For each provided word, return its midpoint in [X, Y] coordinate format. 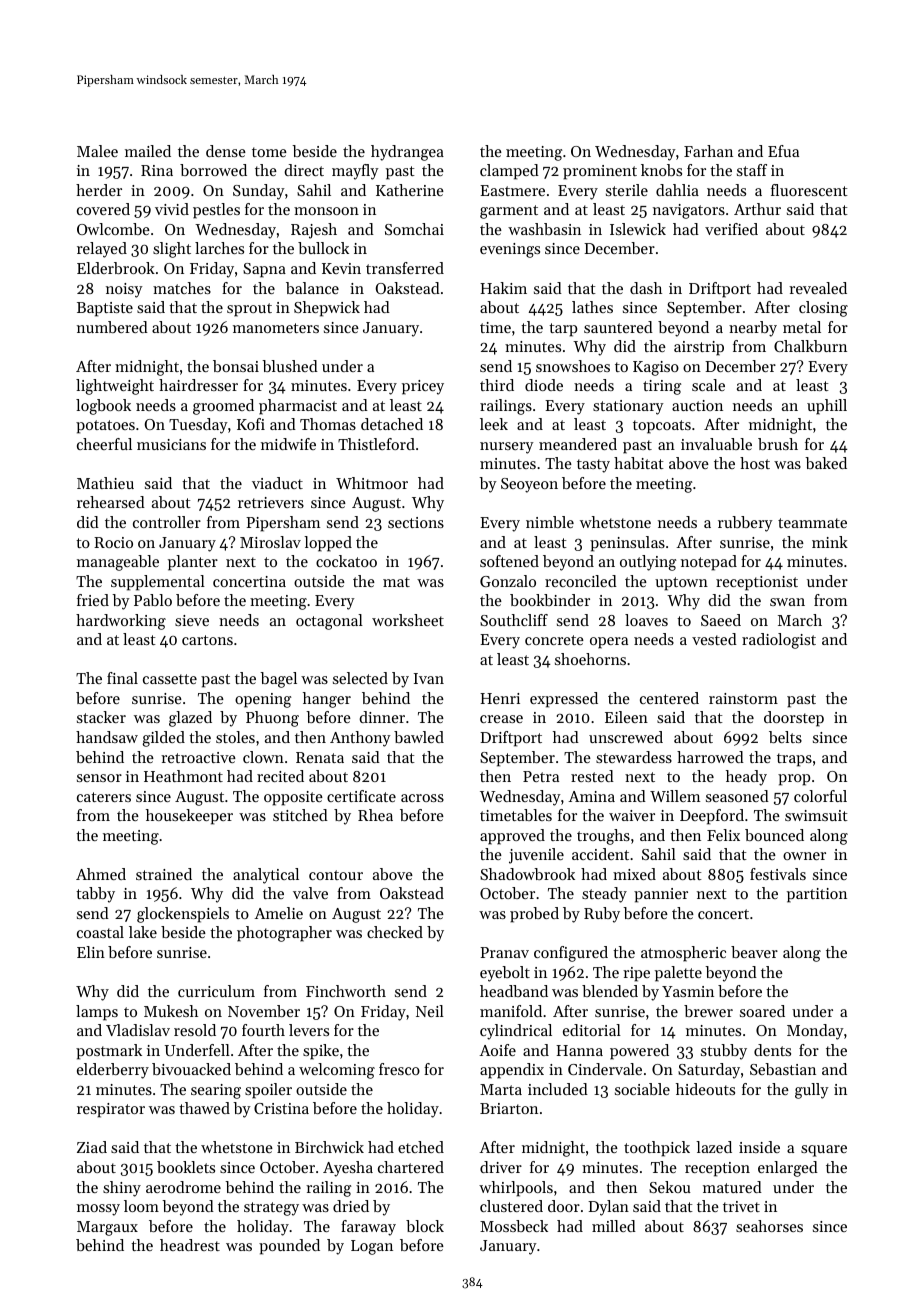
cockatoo [346, 561]
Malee [97, 151]
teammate [812, 523]
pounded [289, 1247]
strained [164, 874]
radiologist [779, 641]
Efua [783, 151]
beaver [754, 952]
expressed [564, 700]
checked [395, 932]
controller [167, 522]
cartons [207, 640]
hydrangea [407, 153]
